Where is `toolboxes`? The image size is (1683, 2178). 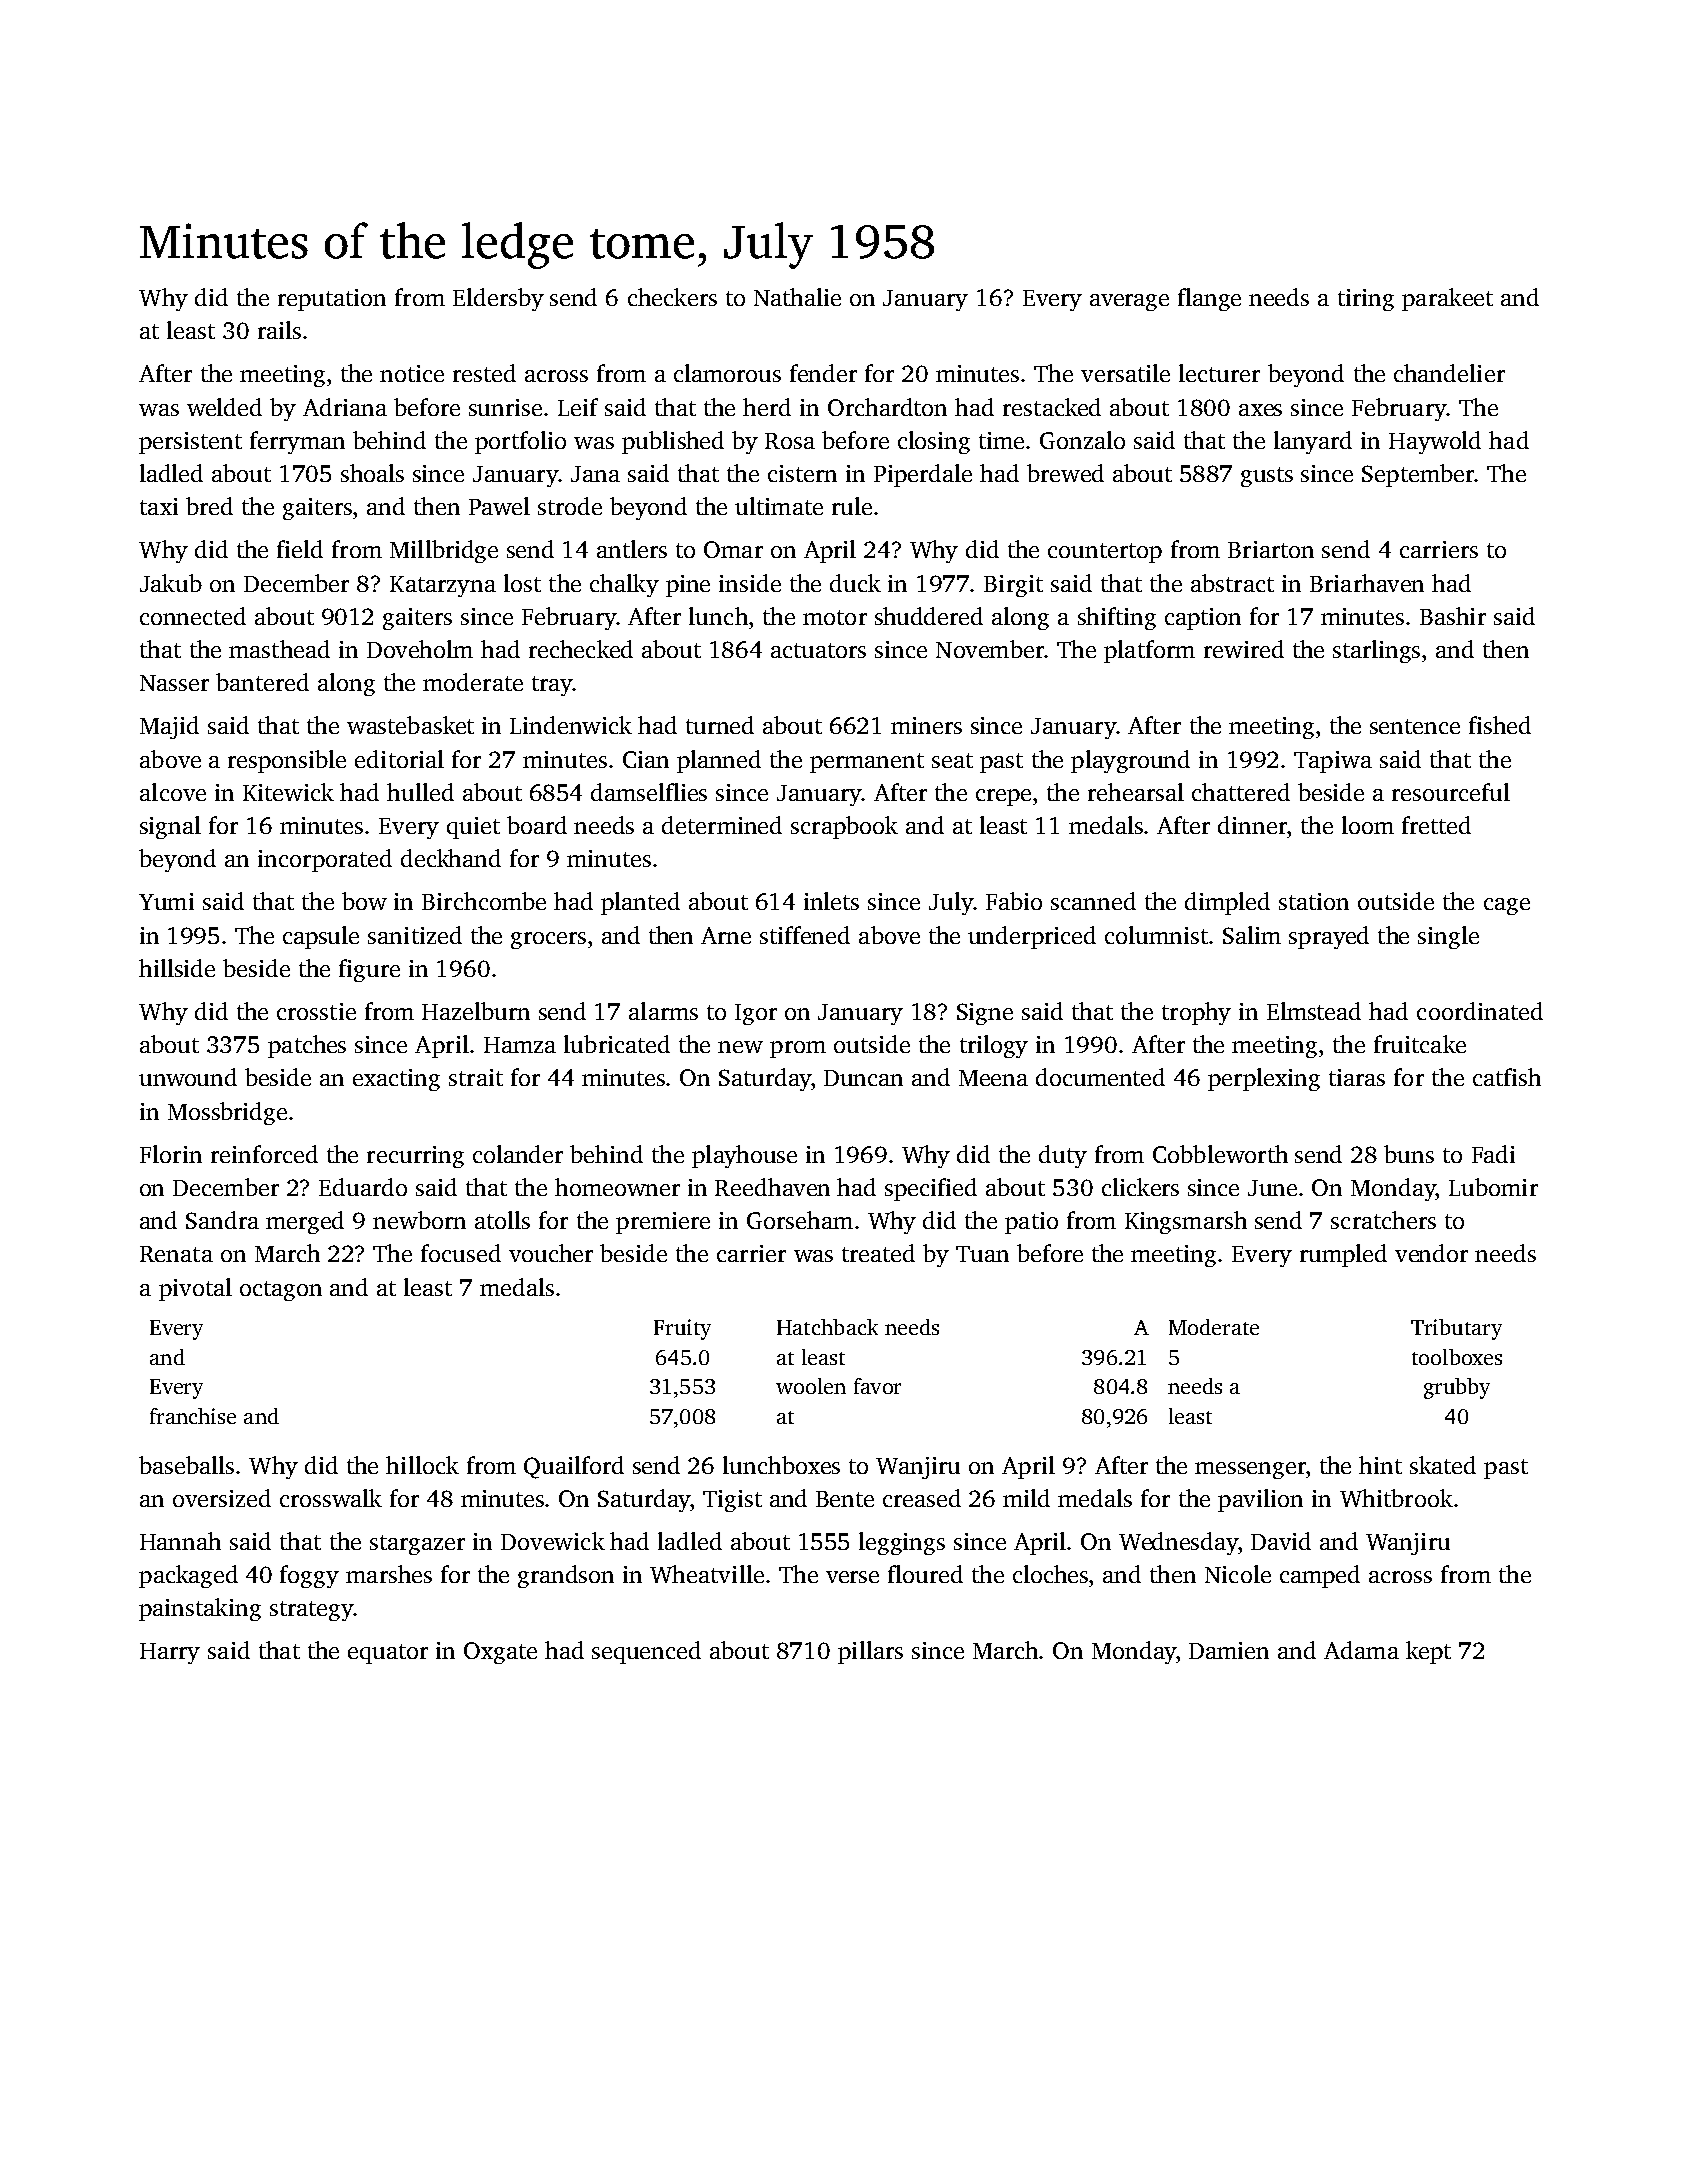
toolboxes is located at coordinates (1457, 1357).
